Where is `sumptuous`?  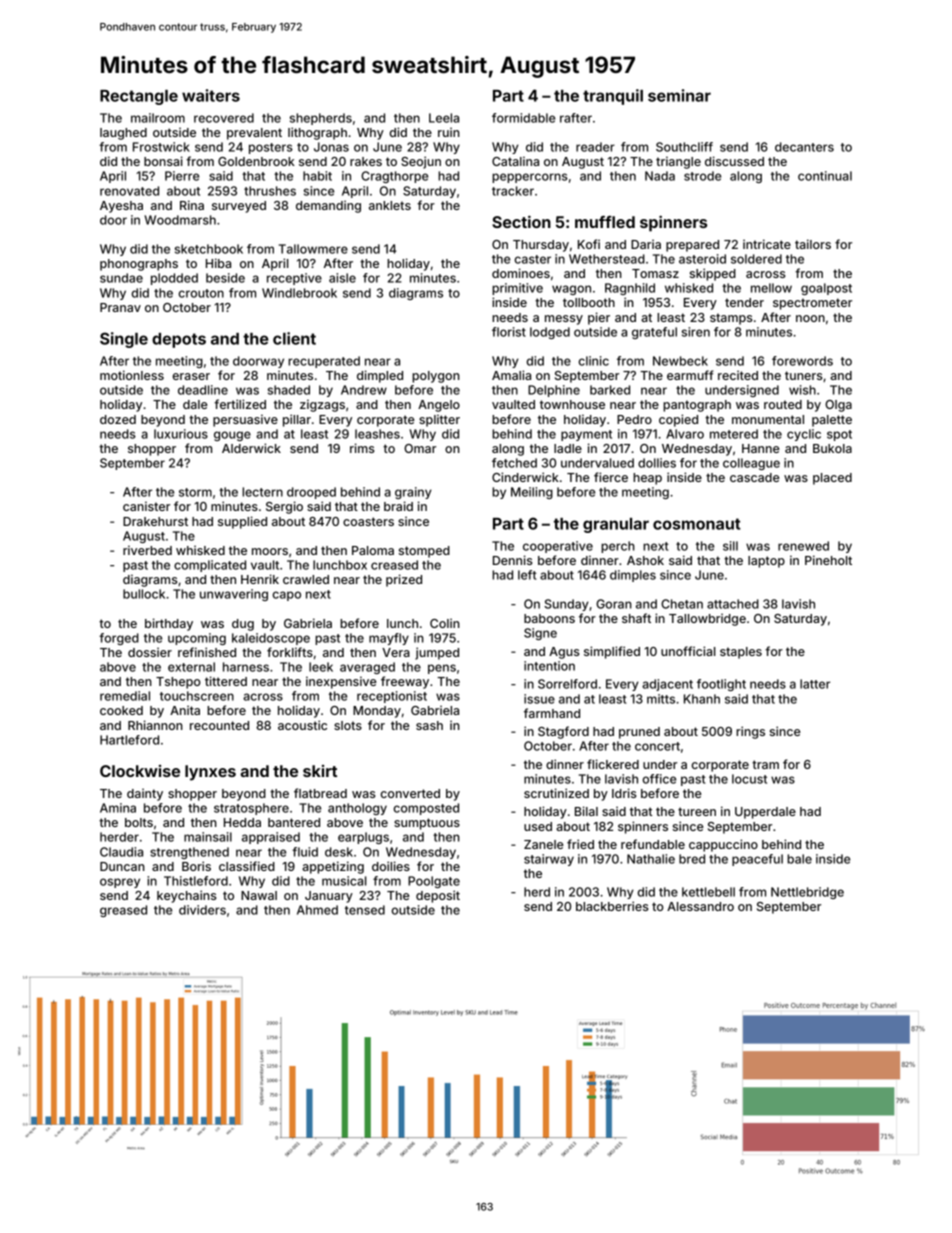 sumptuous is located at coordinates (427, 824).
